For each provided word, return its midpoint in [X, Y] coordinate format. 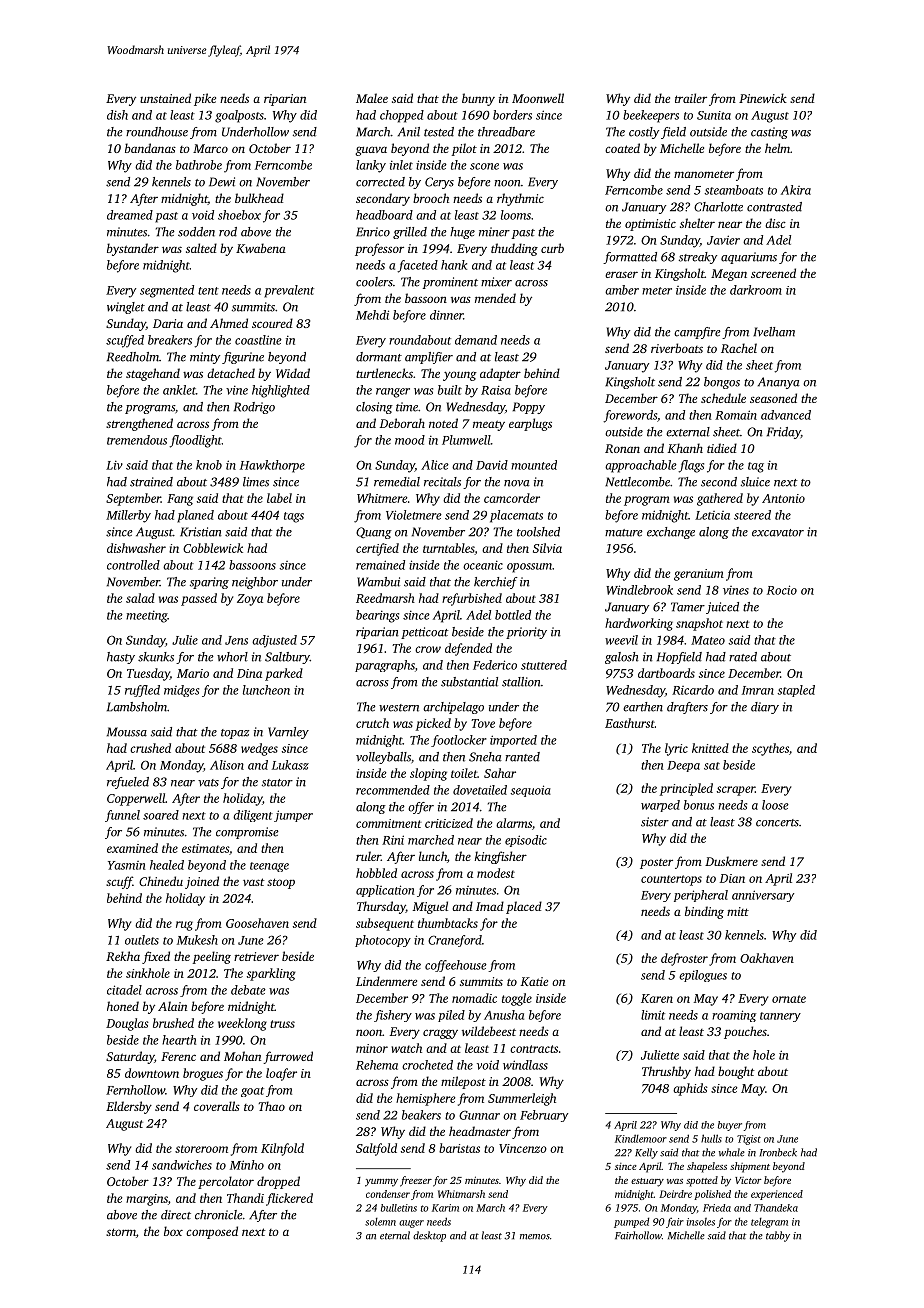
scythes [770, 749]
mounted [534, 465]
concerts [777, 823]
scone [484, 166]
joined [202, 882]
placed [524, 907]
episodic [526, 841]
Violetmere [414, 515]
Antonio [783, 498]
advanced [786, 415]
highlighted [281, 391]
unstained [165, 98]
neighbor [255, 583]
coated [622, 148]
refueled [128, 783]
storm [121, 1232]
